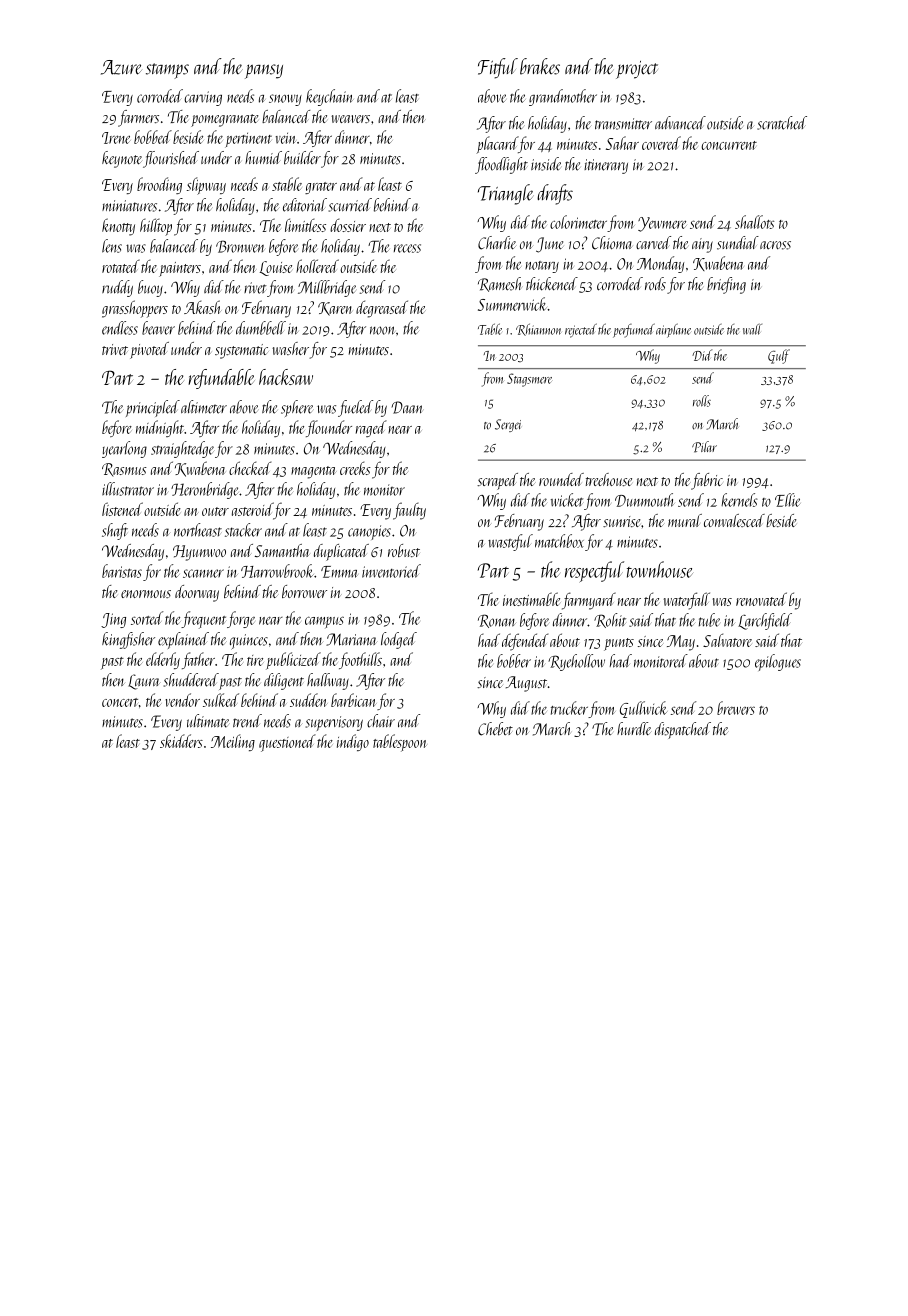  What do you see at coordinates (118, 227) in the document?
I see `knotty` at bounding box center [118, 227].
